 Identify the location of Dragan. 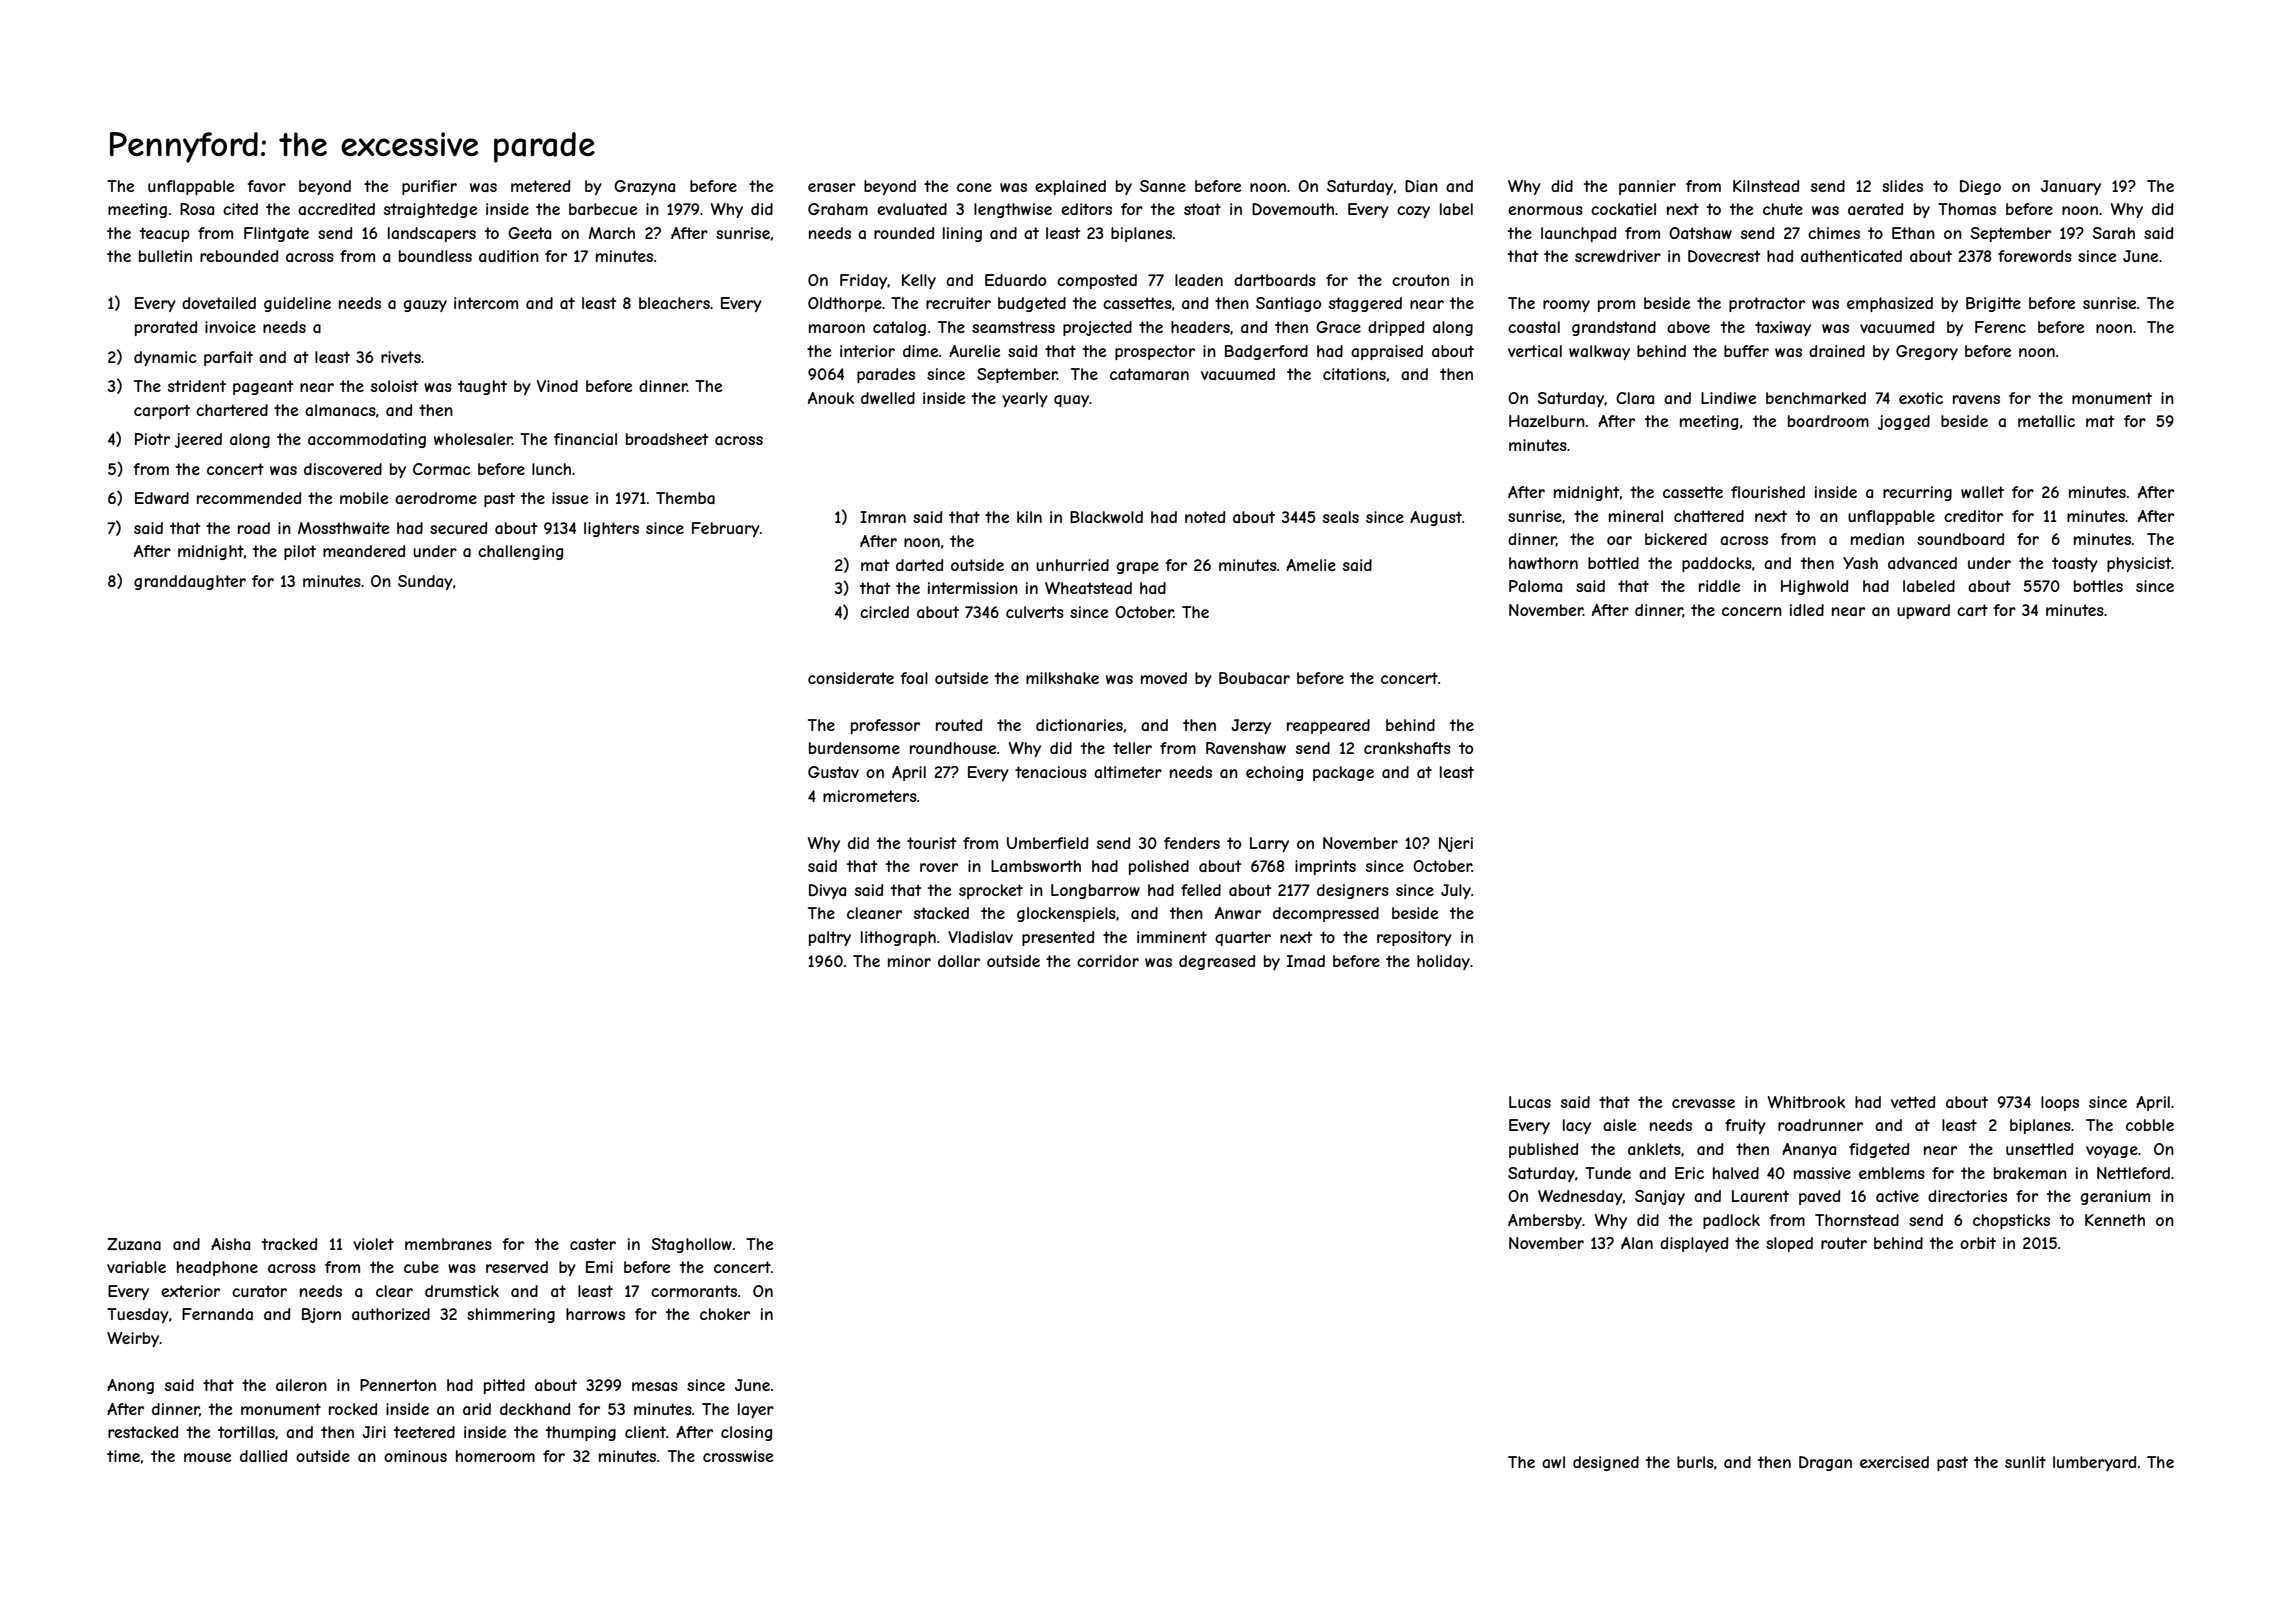
(1825, 1463).
